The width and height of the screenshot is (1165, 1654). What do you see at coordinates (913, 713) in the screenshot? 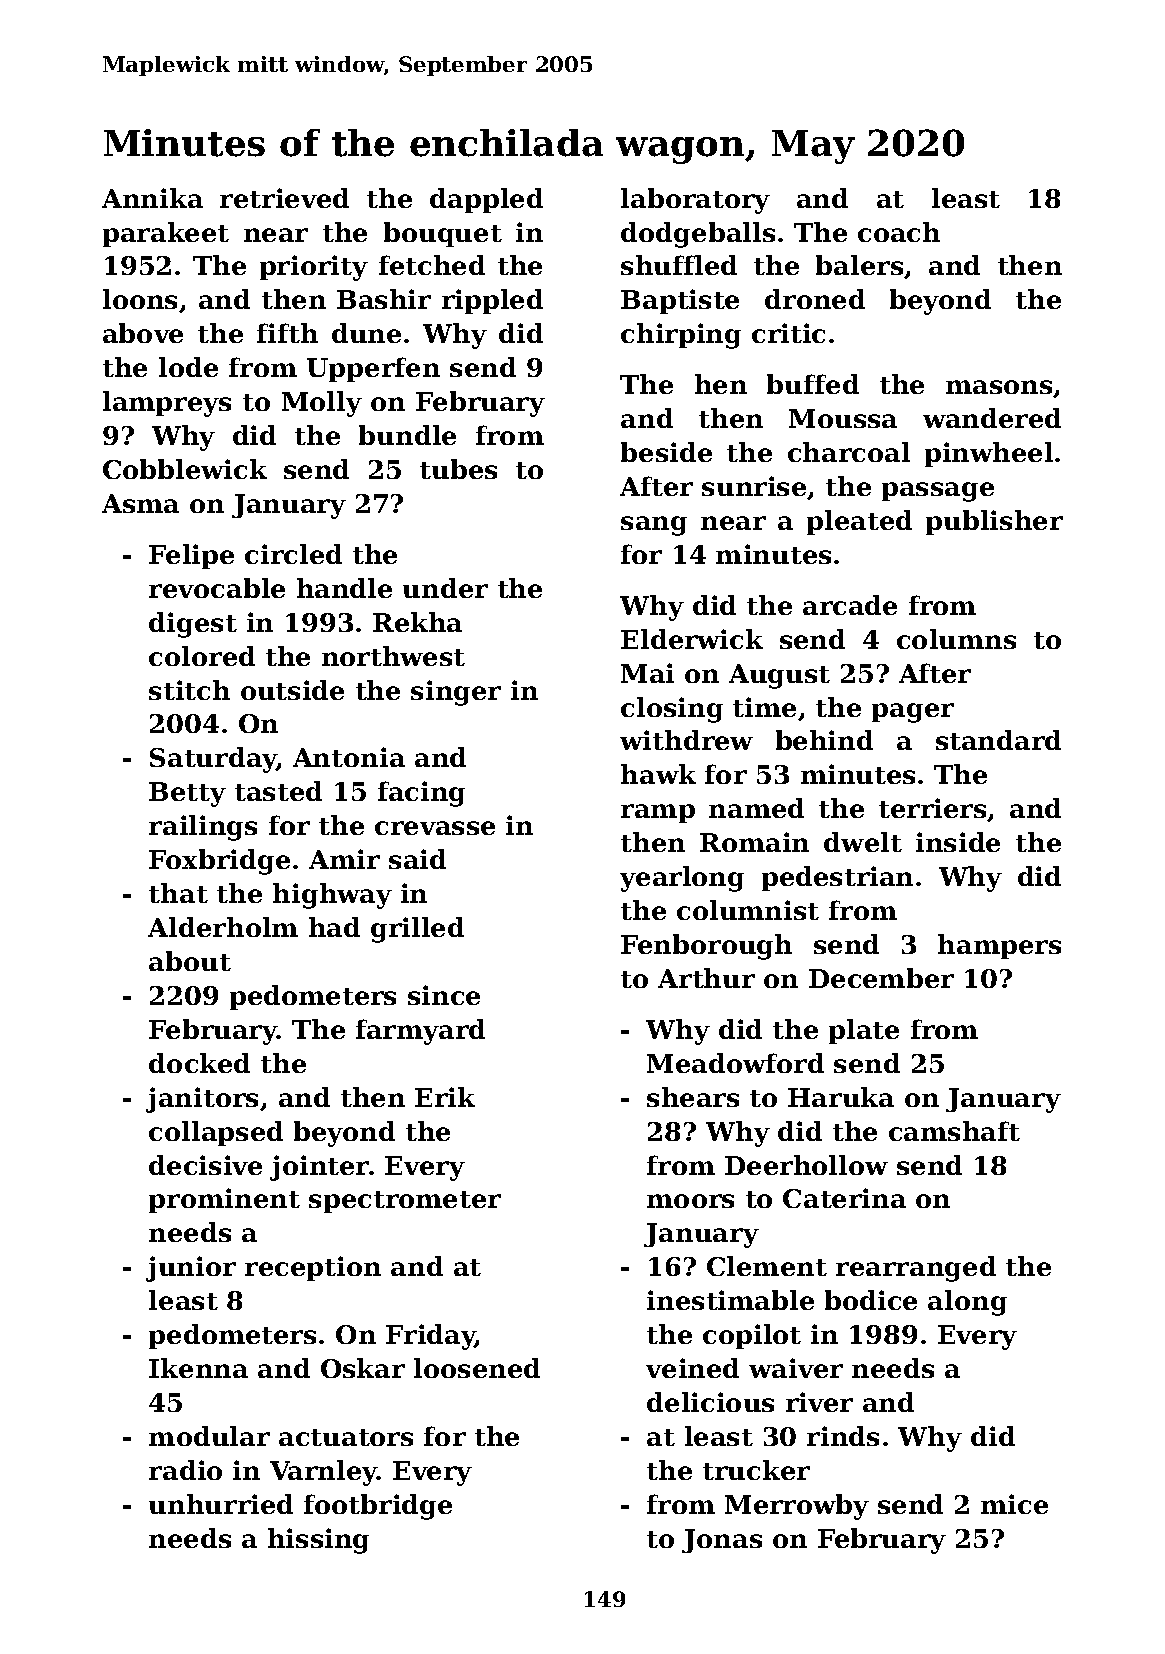
I see `pager` at bounding box center [913, 713].
